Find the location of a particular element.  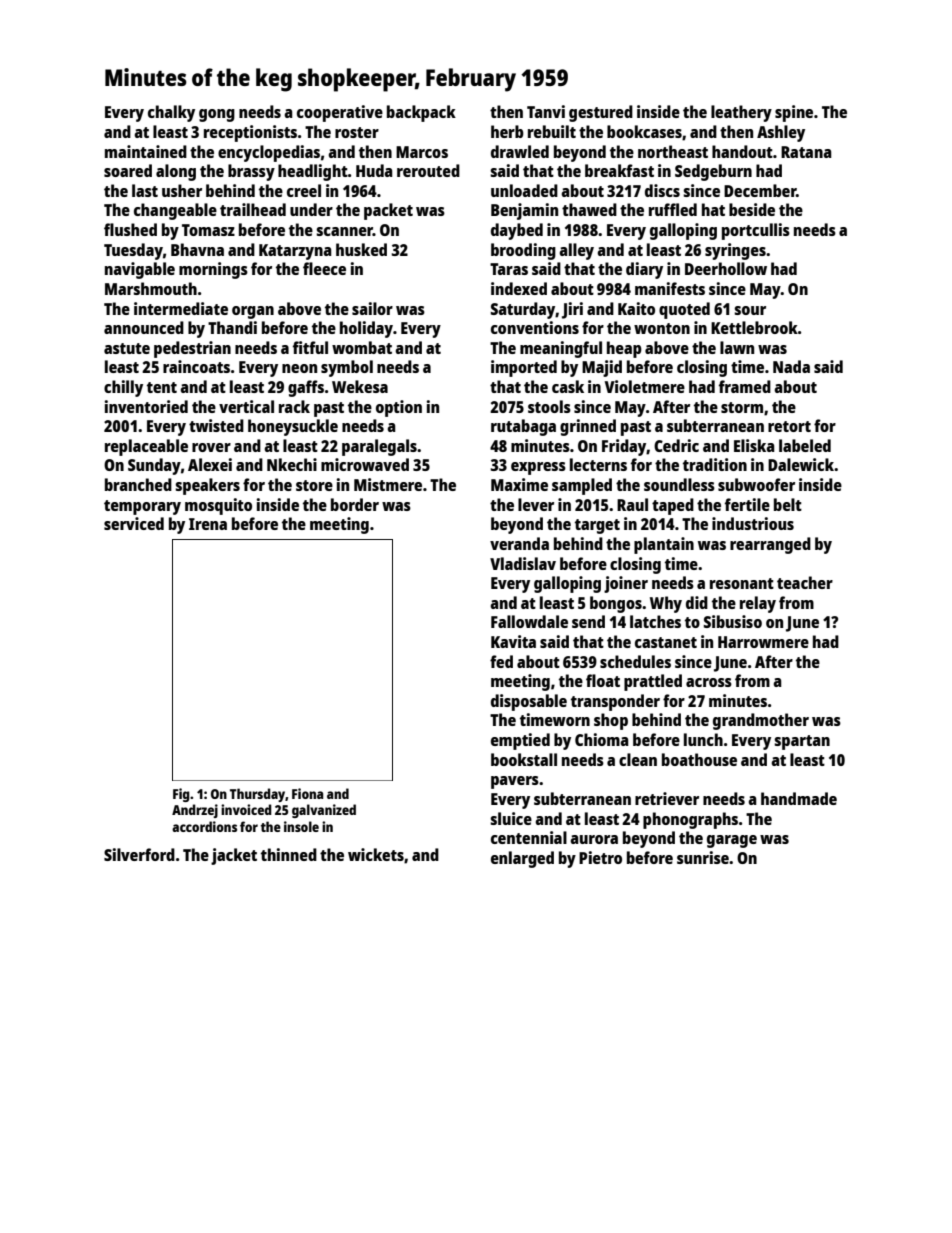

chalky is located at coordinates (171, 113).
